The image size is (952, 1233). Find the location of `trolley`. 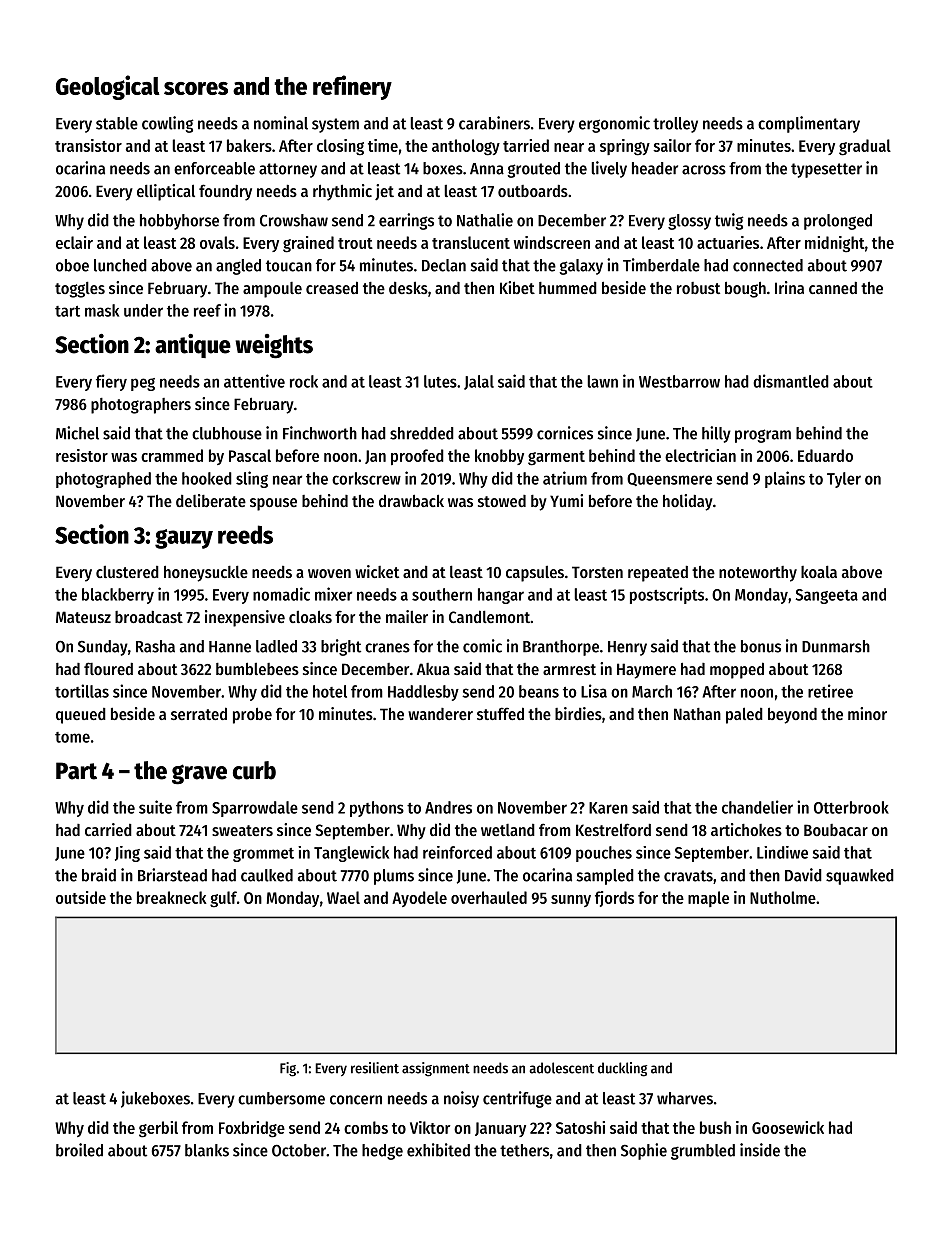

trolley is located at coordinates (675, 125).
